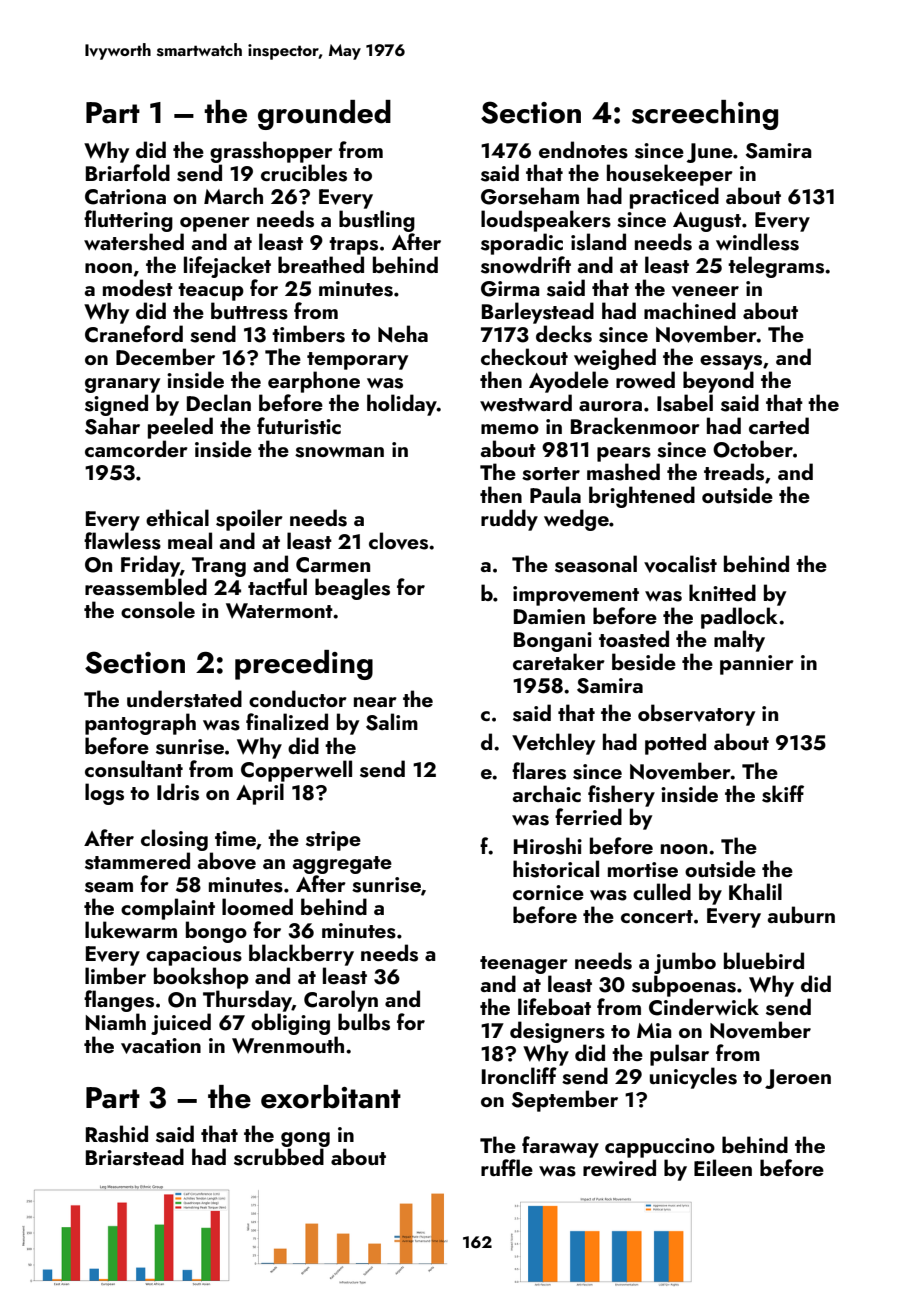  Describe the element at coordinates (507, 1167) in the image. I see `ruffle` at that location.
